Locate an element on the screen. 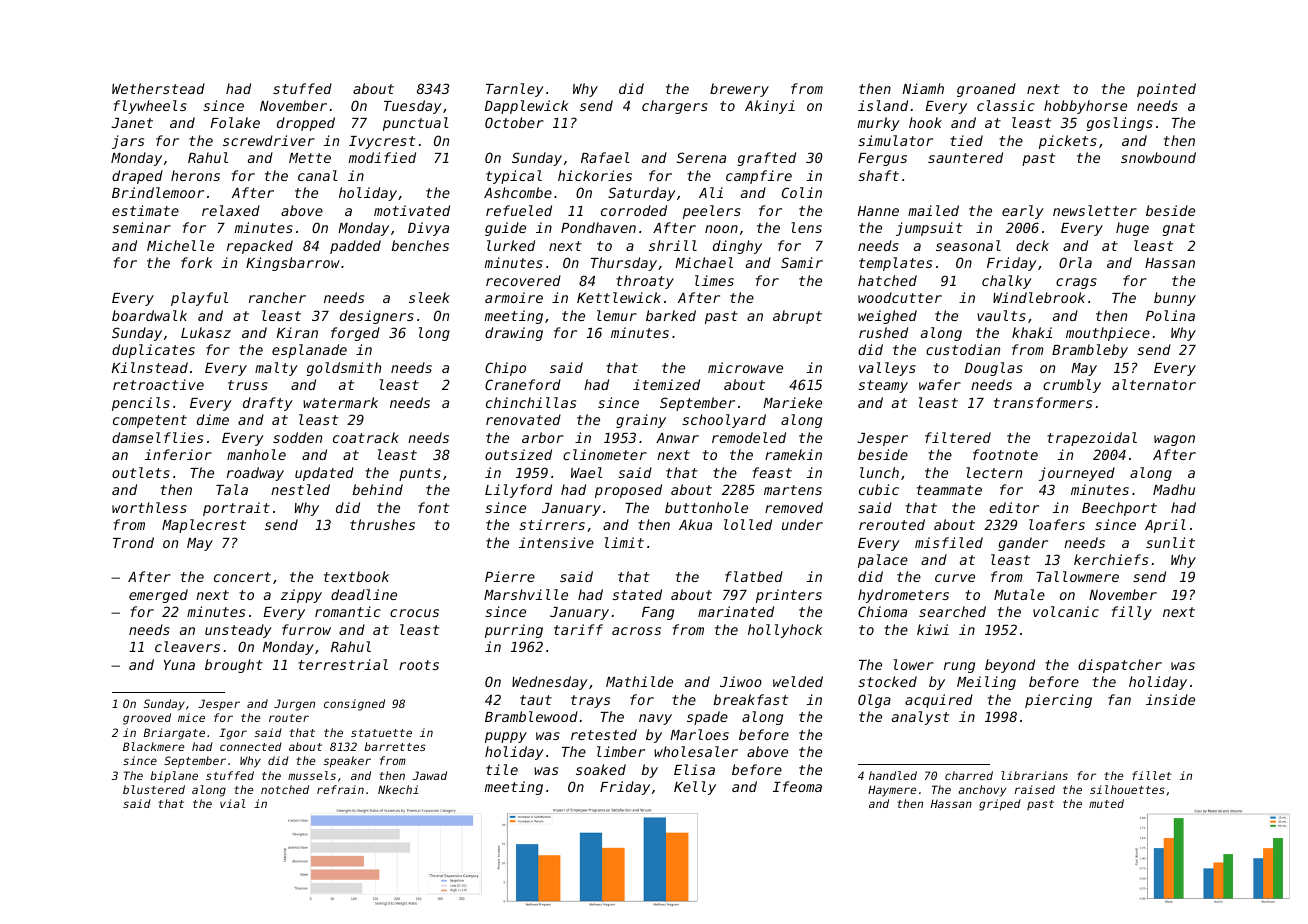 The image size is (1308, 924). Tarnley is located at coordinates (515, 90).
